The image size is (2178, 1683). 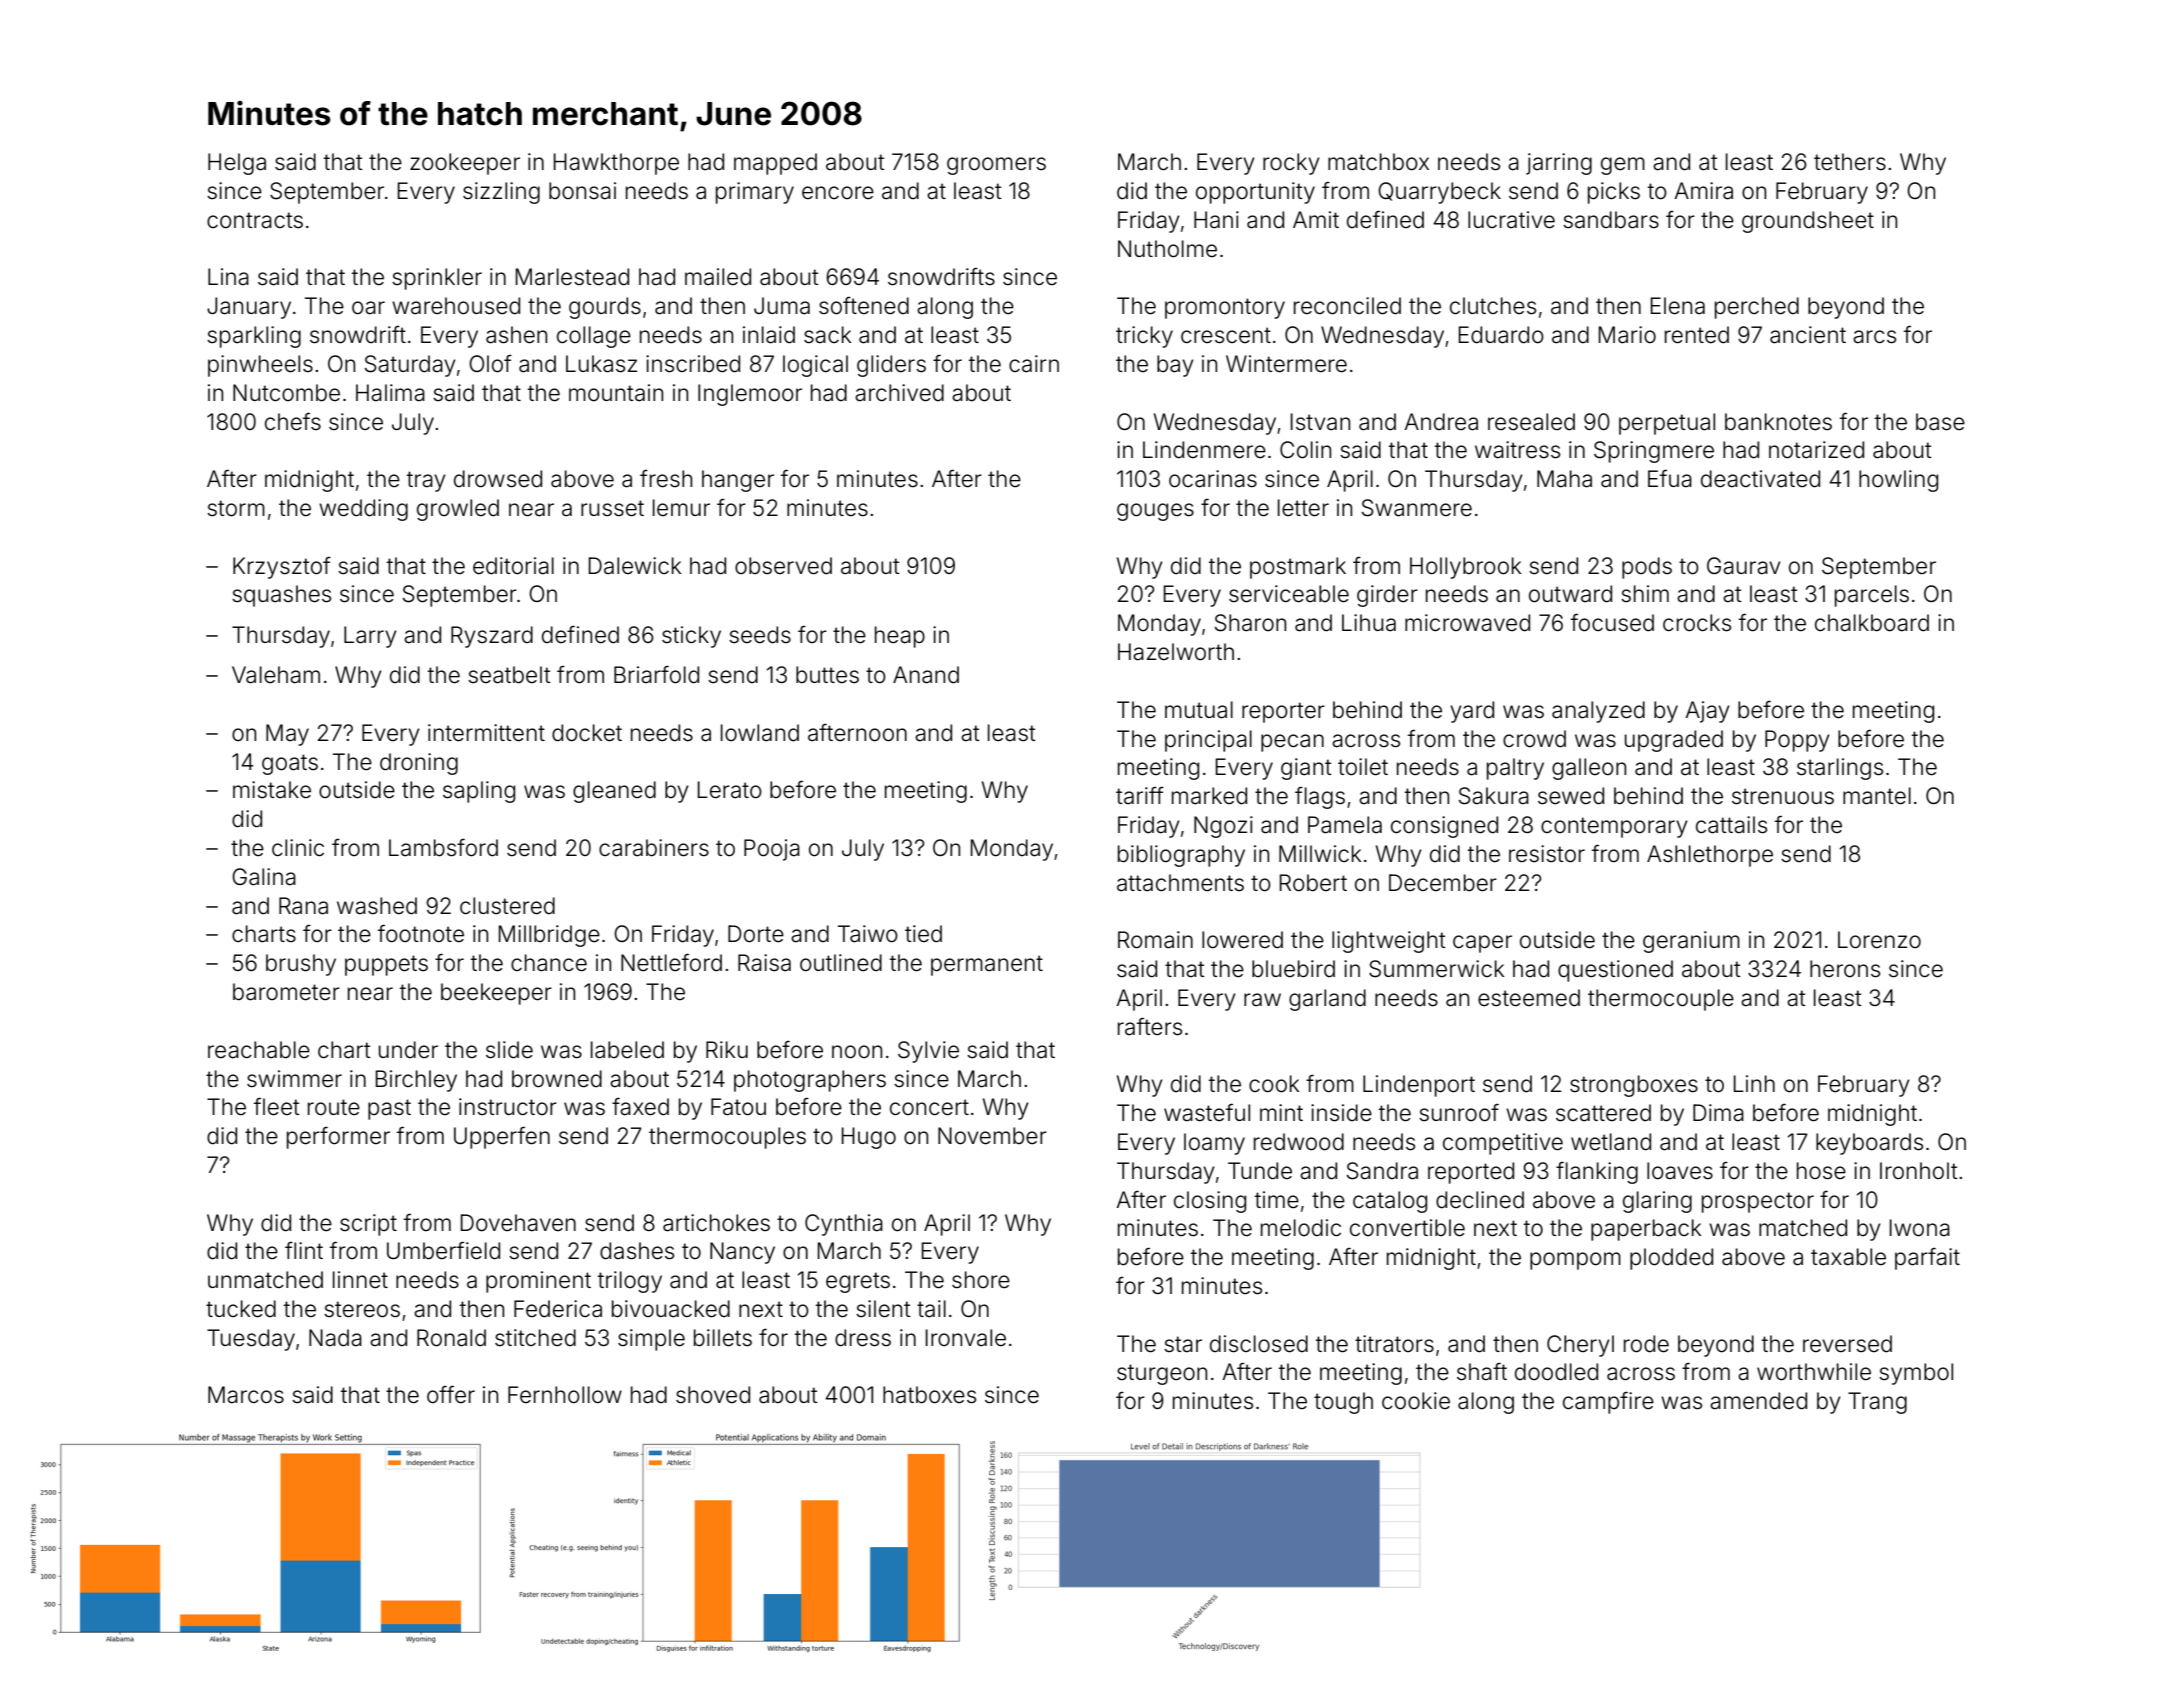 I want to click on Inglemoor, so click(x=750, y=395).
